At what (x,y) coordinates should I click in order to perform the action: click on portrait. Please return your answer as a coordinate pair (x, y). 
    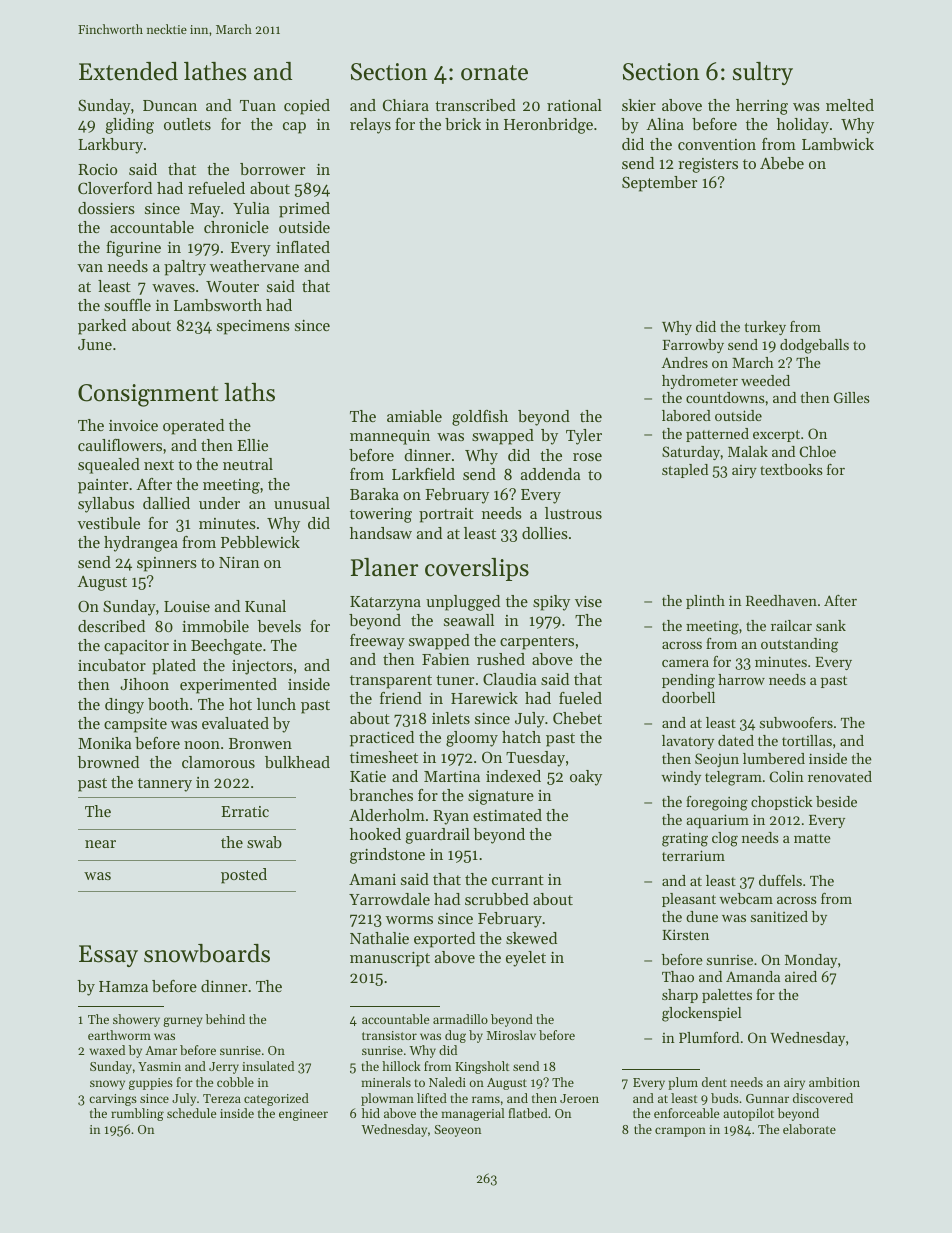
    Looking at the image, I should click on (446, 515).
